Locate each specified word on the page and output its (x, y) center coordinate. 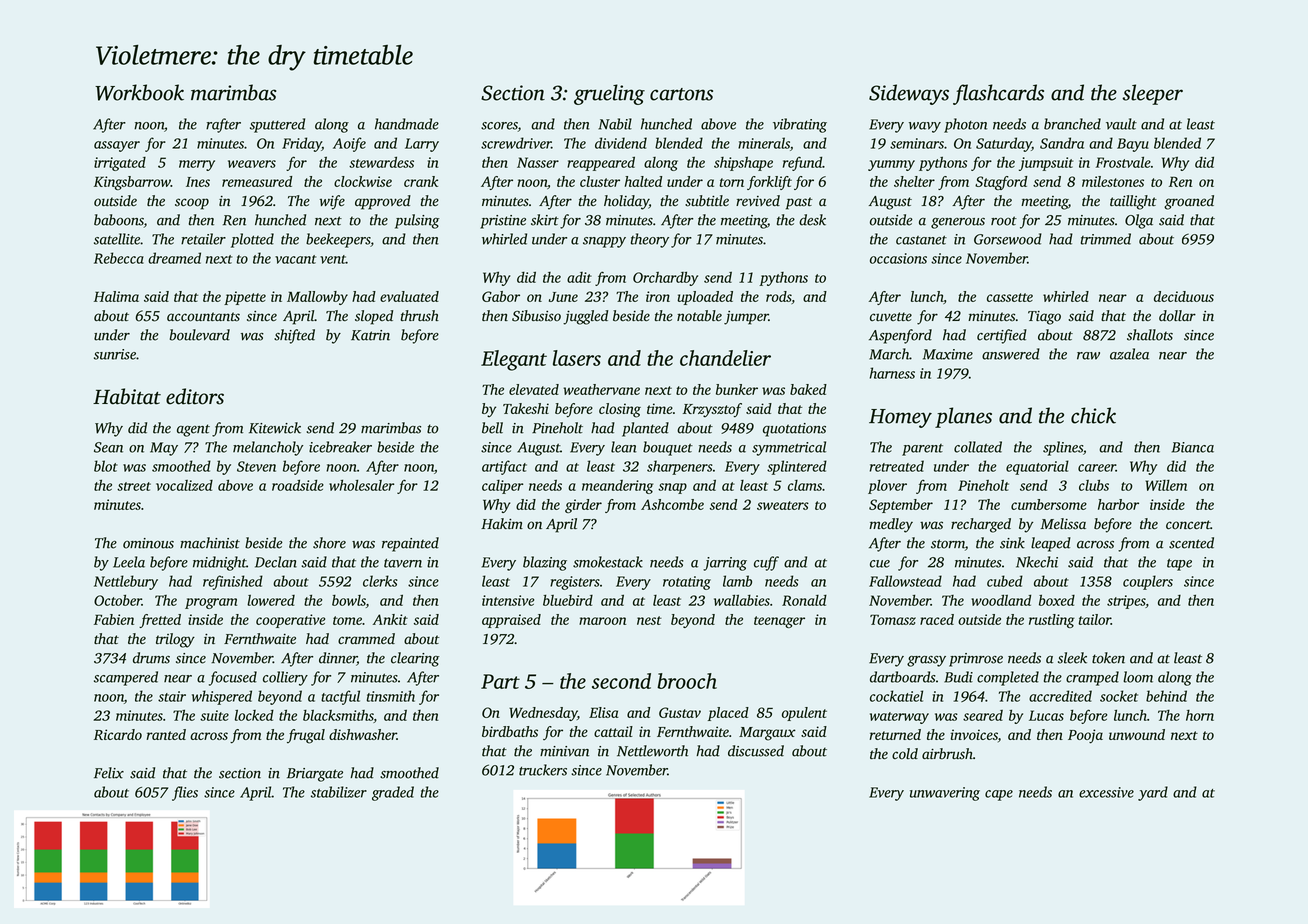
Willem (1166, 485)
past (799, 203)
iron (658, 296)
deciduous (1184, 296)
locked (254, 715)
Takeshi (526, 408)
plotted (252, 240)
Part (500, 681)
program (211, 603)
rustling (1052, 621)
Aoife (349, 144)
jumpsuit (1046, 164)
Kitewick (275, 428)
